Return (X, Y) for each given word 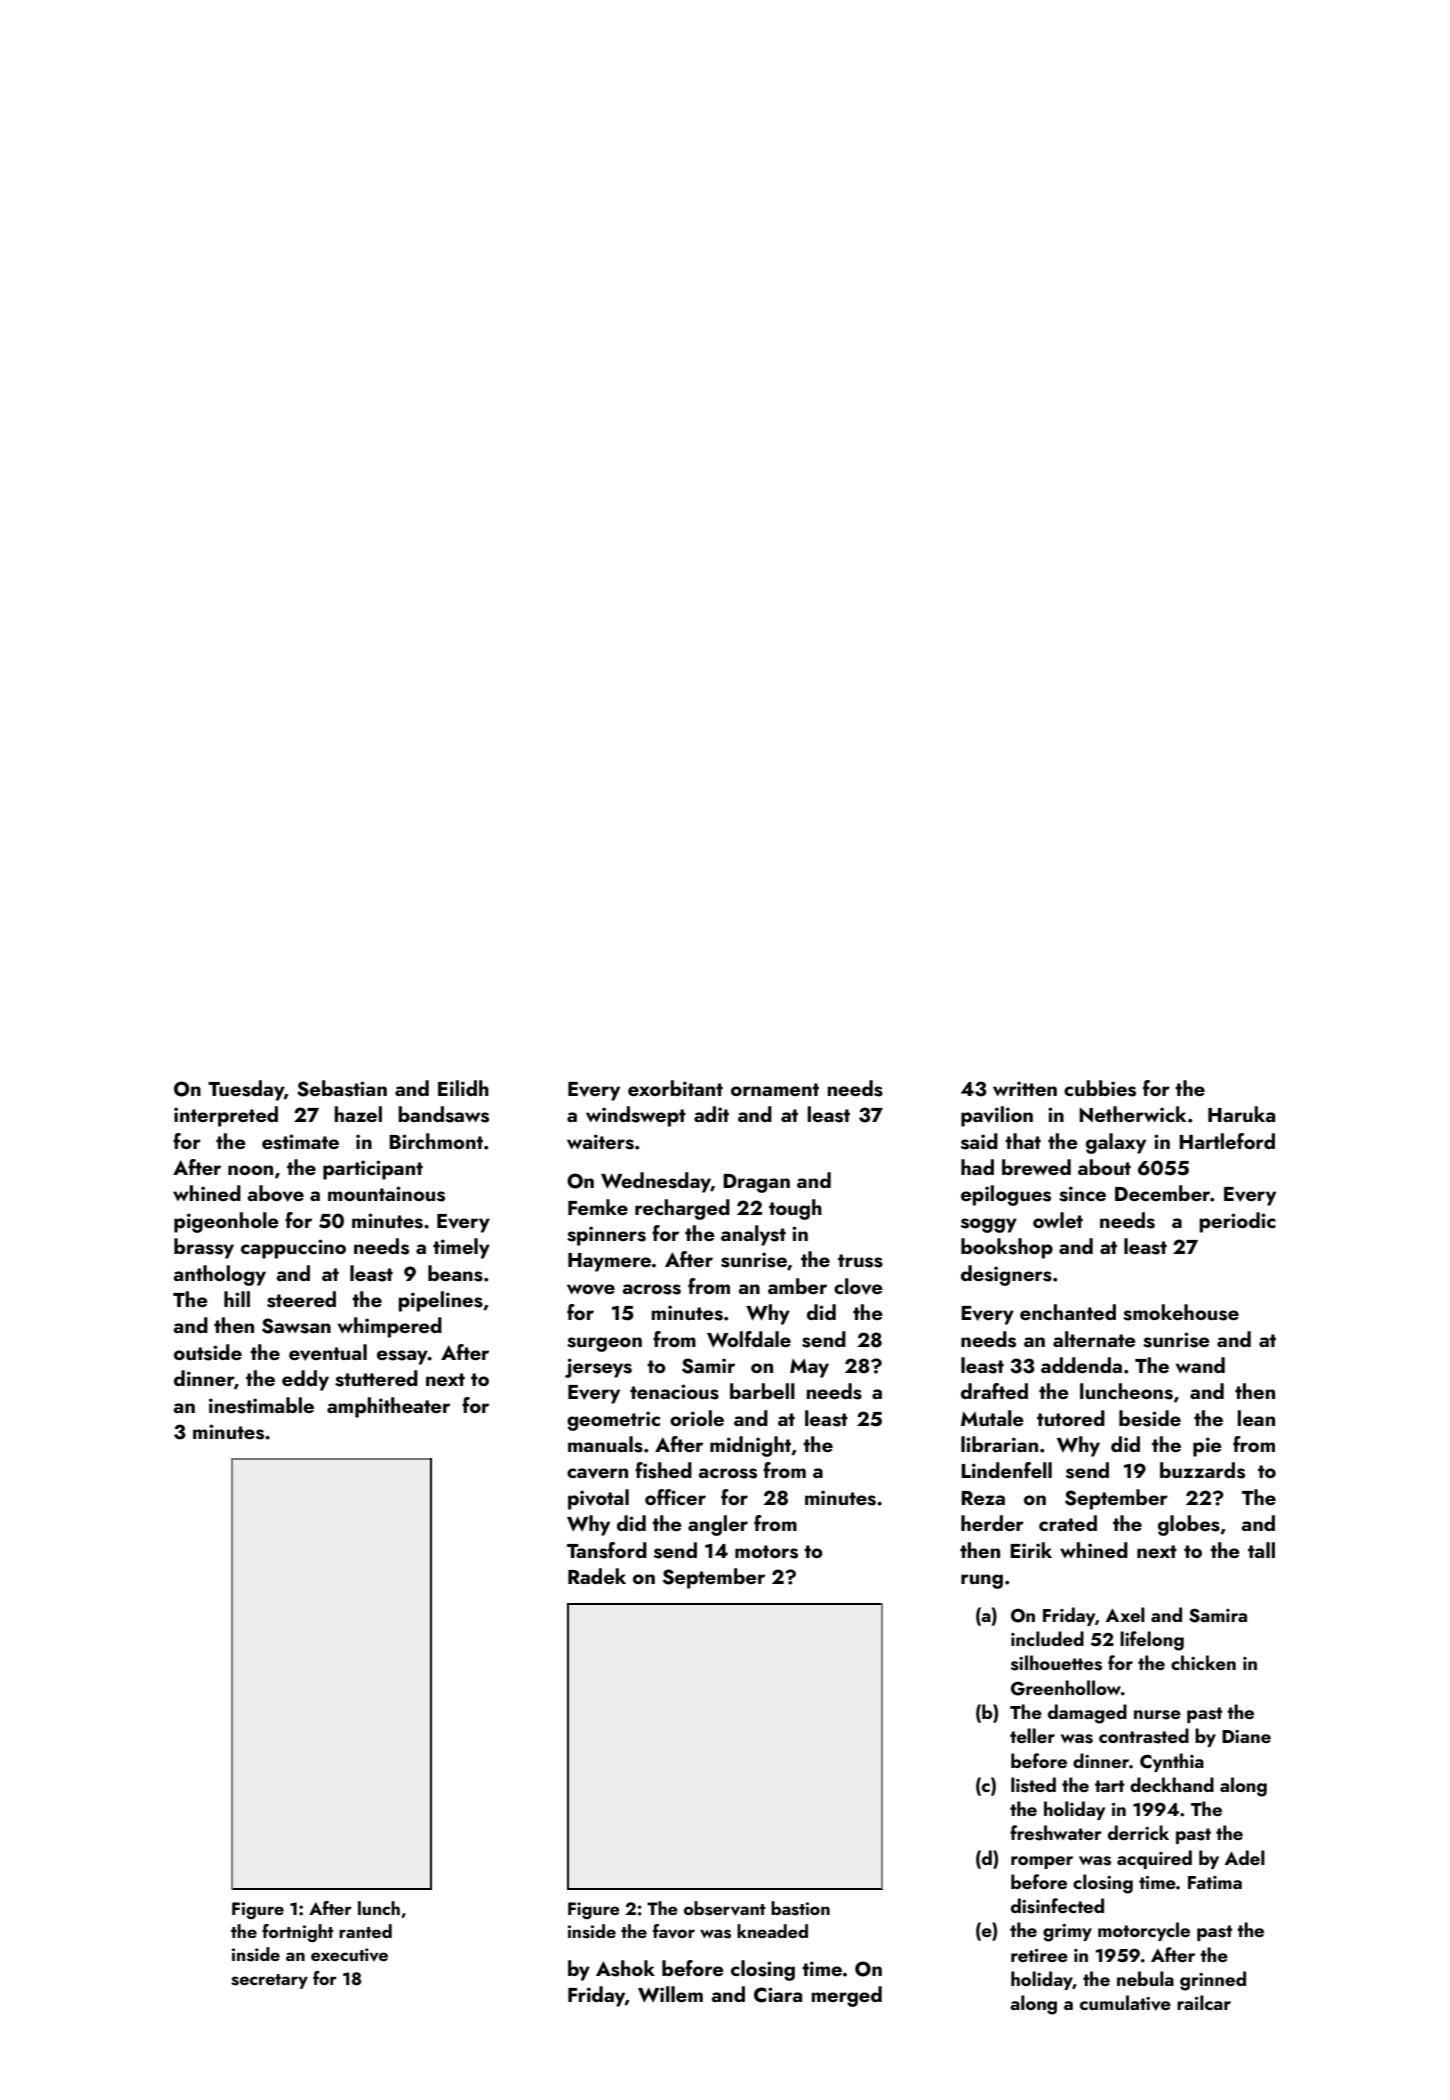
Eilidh (463, 1088)
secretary (269, 1981)
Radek (597, 1576)
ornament (775, 1089)
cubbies (1100, 1088)
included (1047, 1638)
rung (982, 1581)
